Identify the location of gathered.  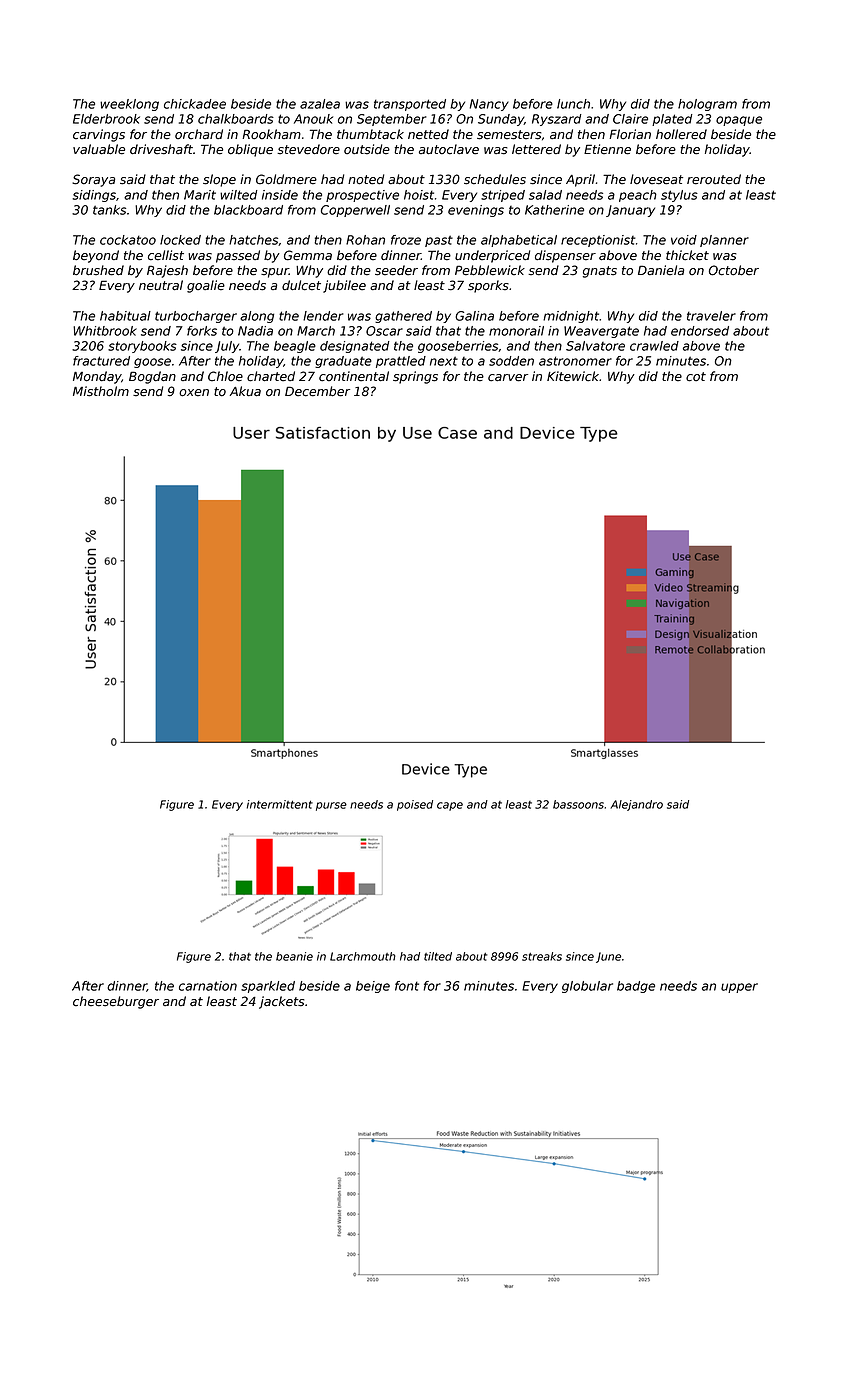
(403, 317).
